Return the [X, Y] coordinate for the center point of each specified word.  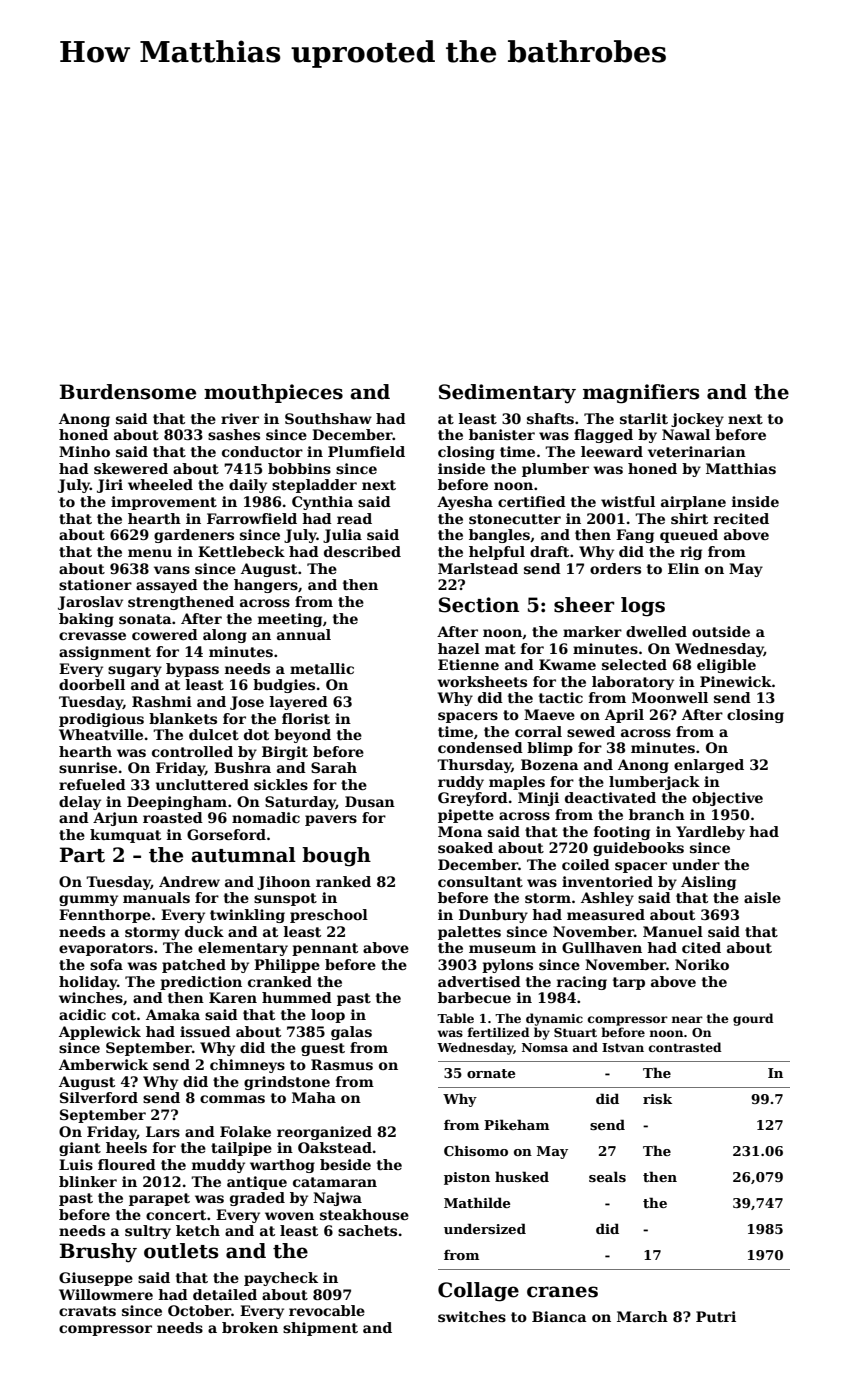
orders [615, 568]
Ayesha [465, 503]
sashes [234, 434]
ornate [491, 1073]
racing [582, 983]
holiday [88, 983]
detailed [225, 1294]
